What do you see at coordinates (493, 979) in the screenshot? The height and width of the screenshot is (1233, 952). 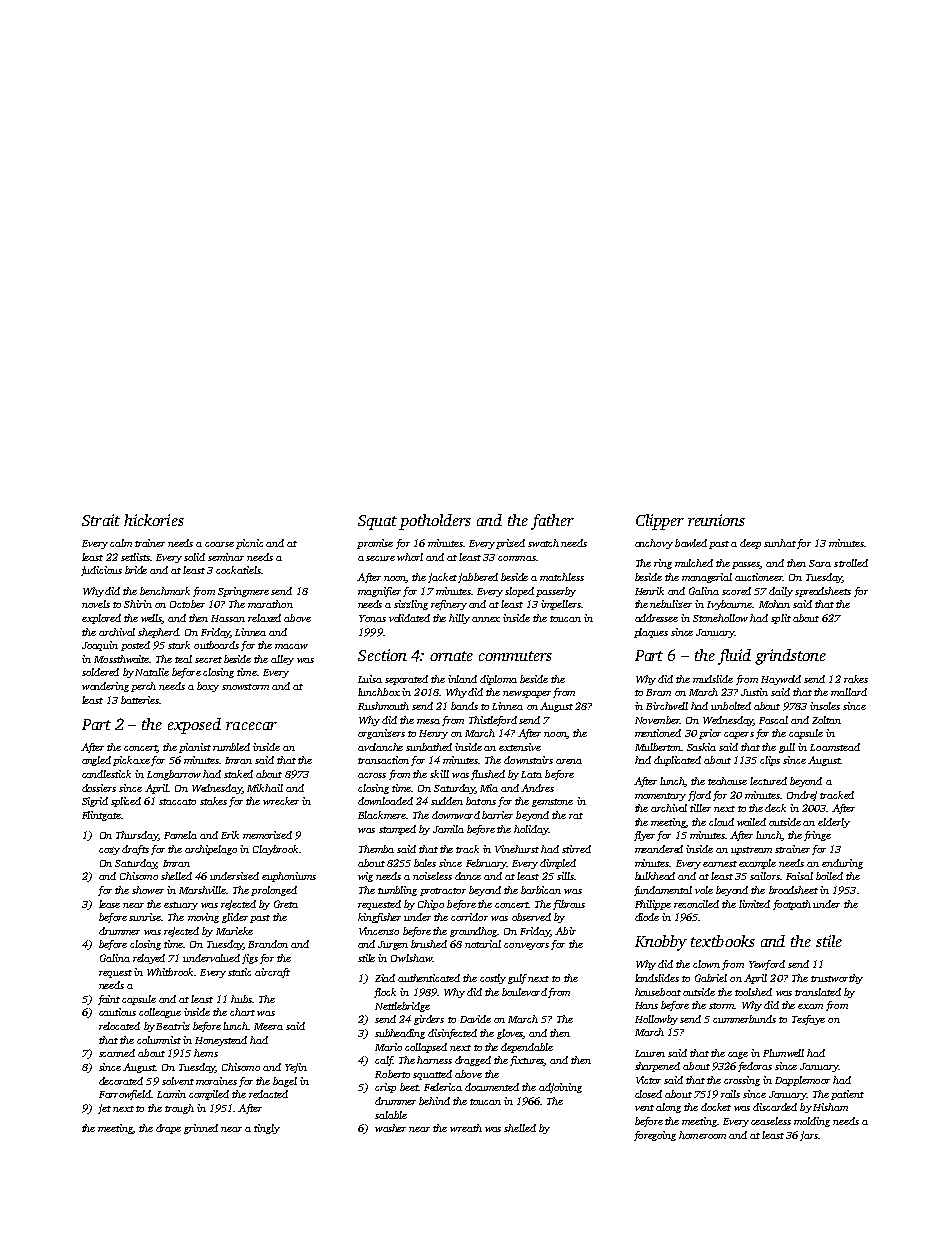 I see `costly` at bounding box center [493, 979].
